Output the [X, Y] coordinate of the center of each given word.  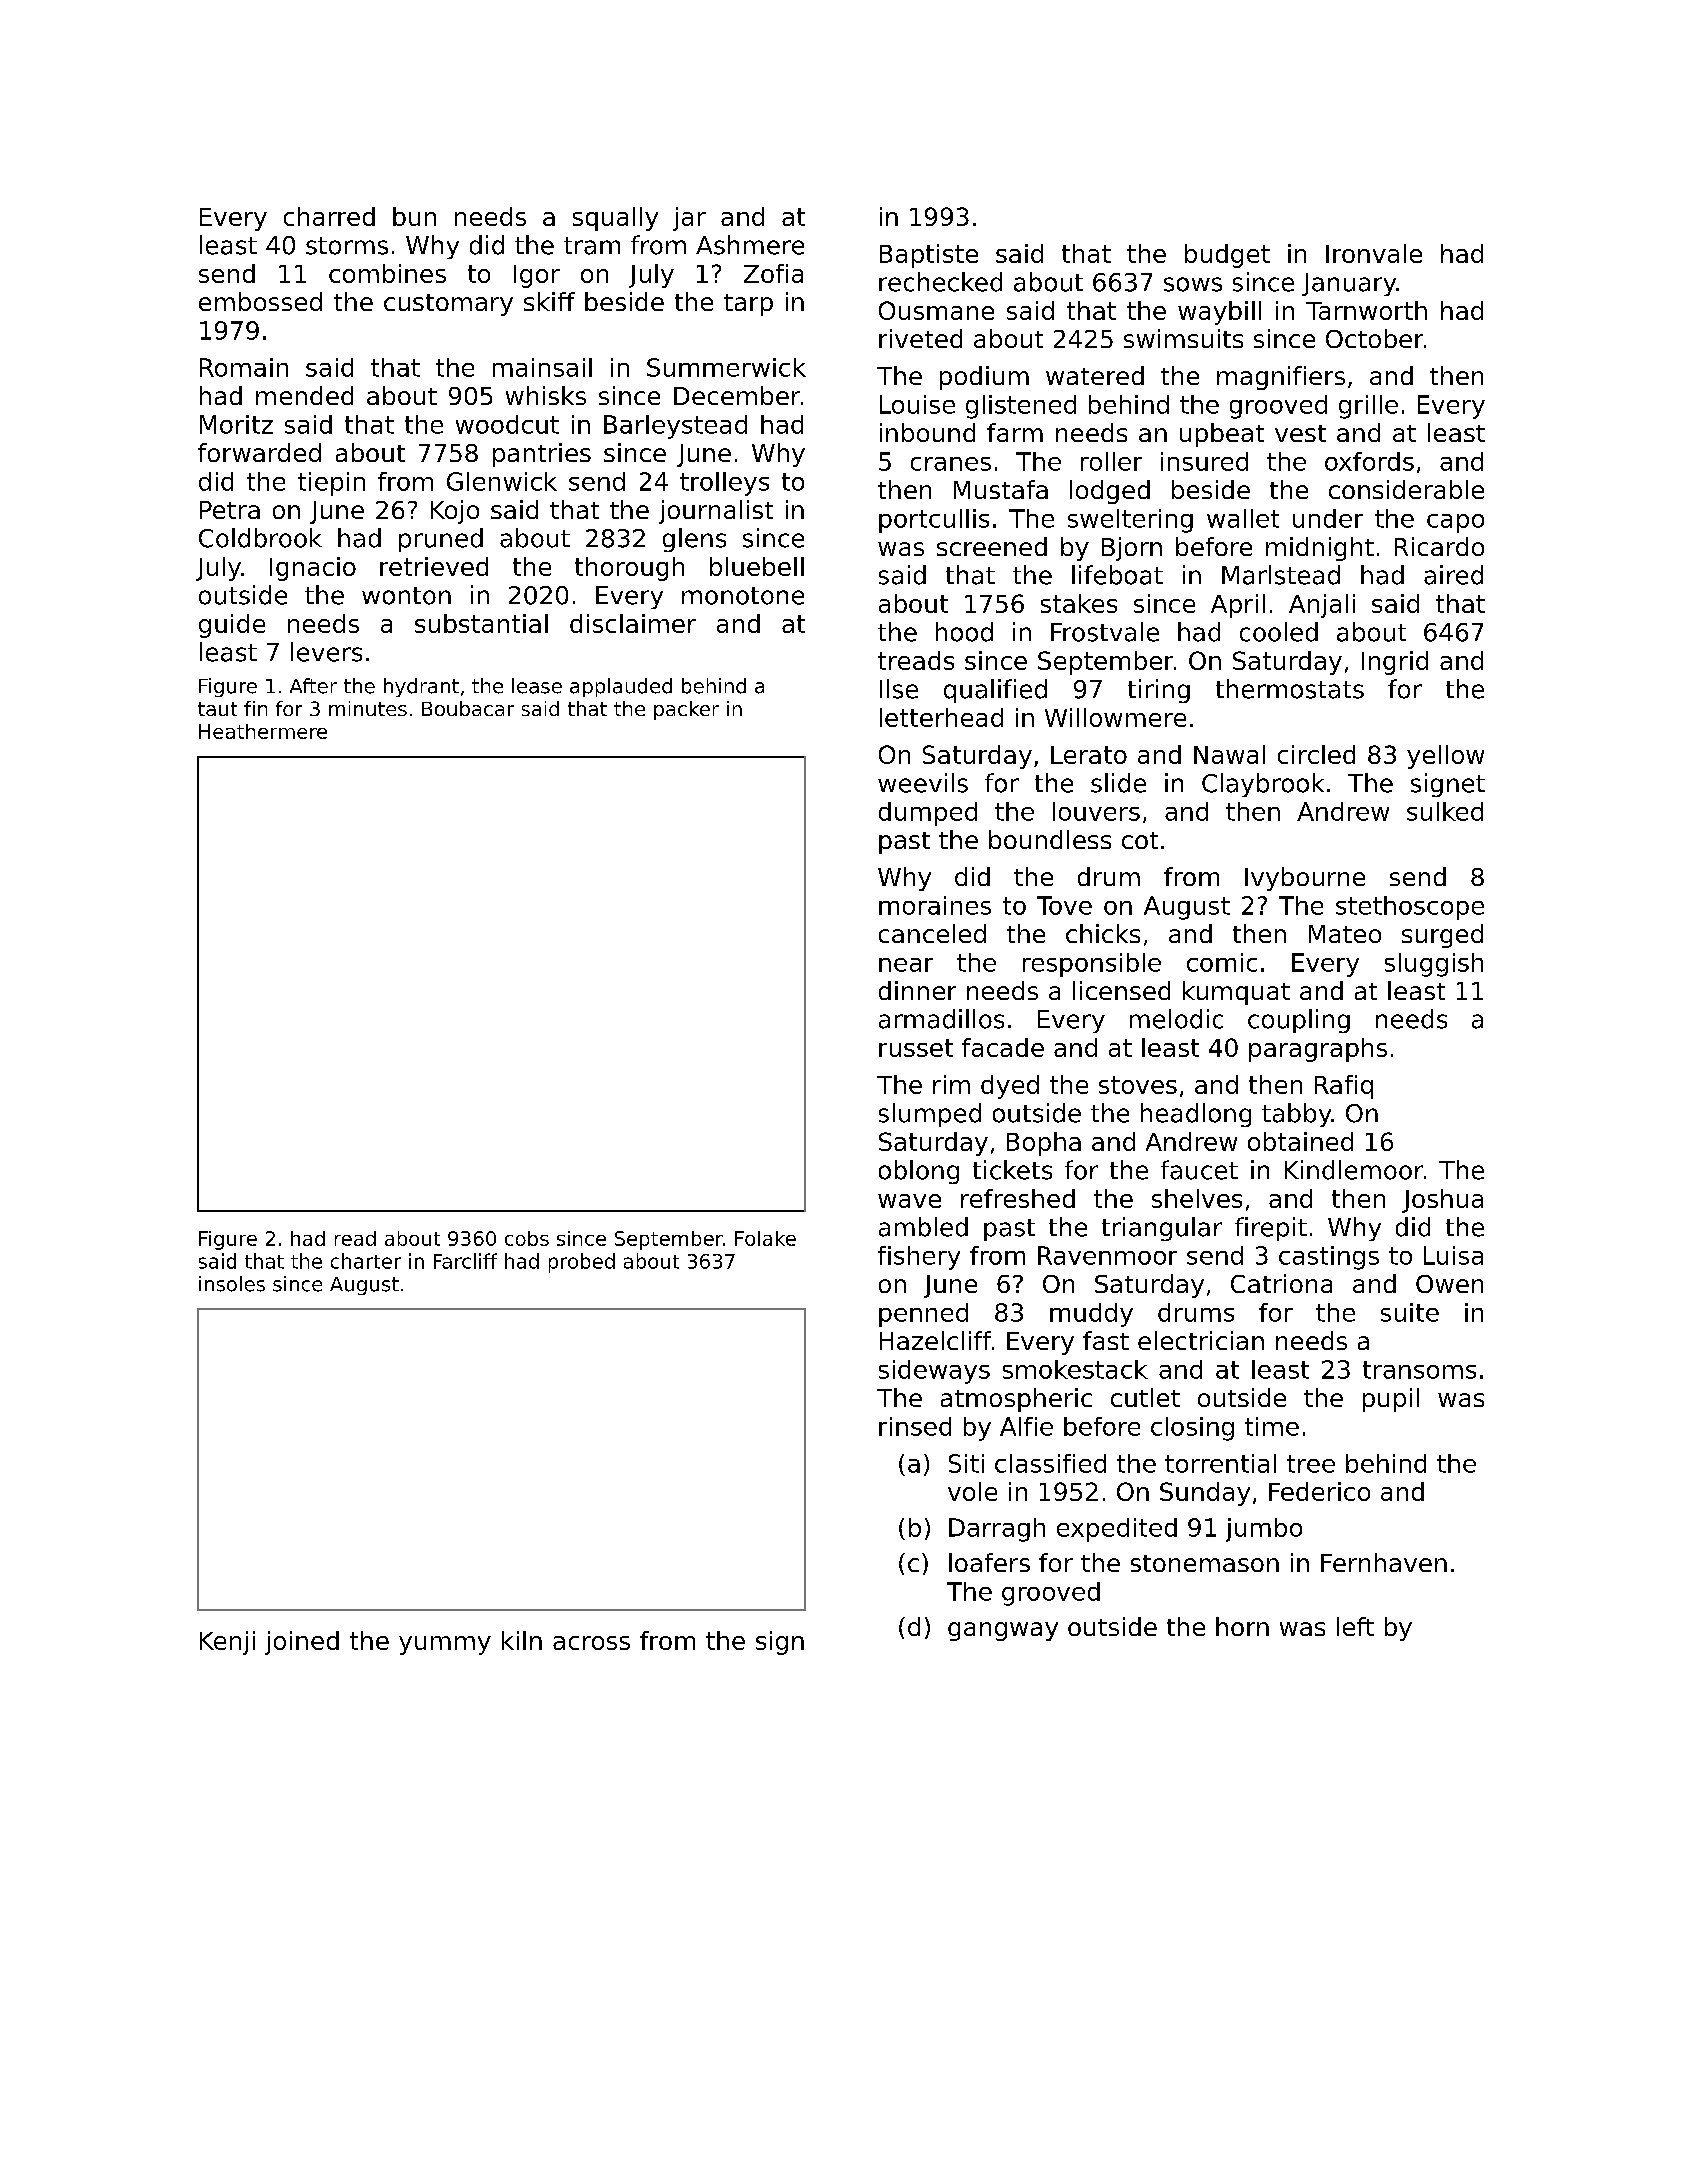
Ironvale [1374, 253]
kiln [522, 1640]
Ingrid [1395, 663]
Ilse [899, 689]
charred [329, 216]
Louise [917, 404]
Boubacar [468, 708]
